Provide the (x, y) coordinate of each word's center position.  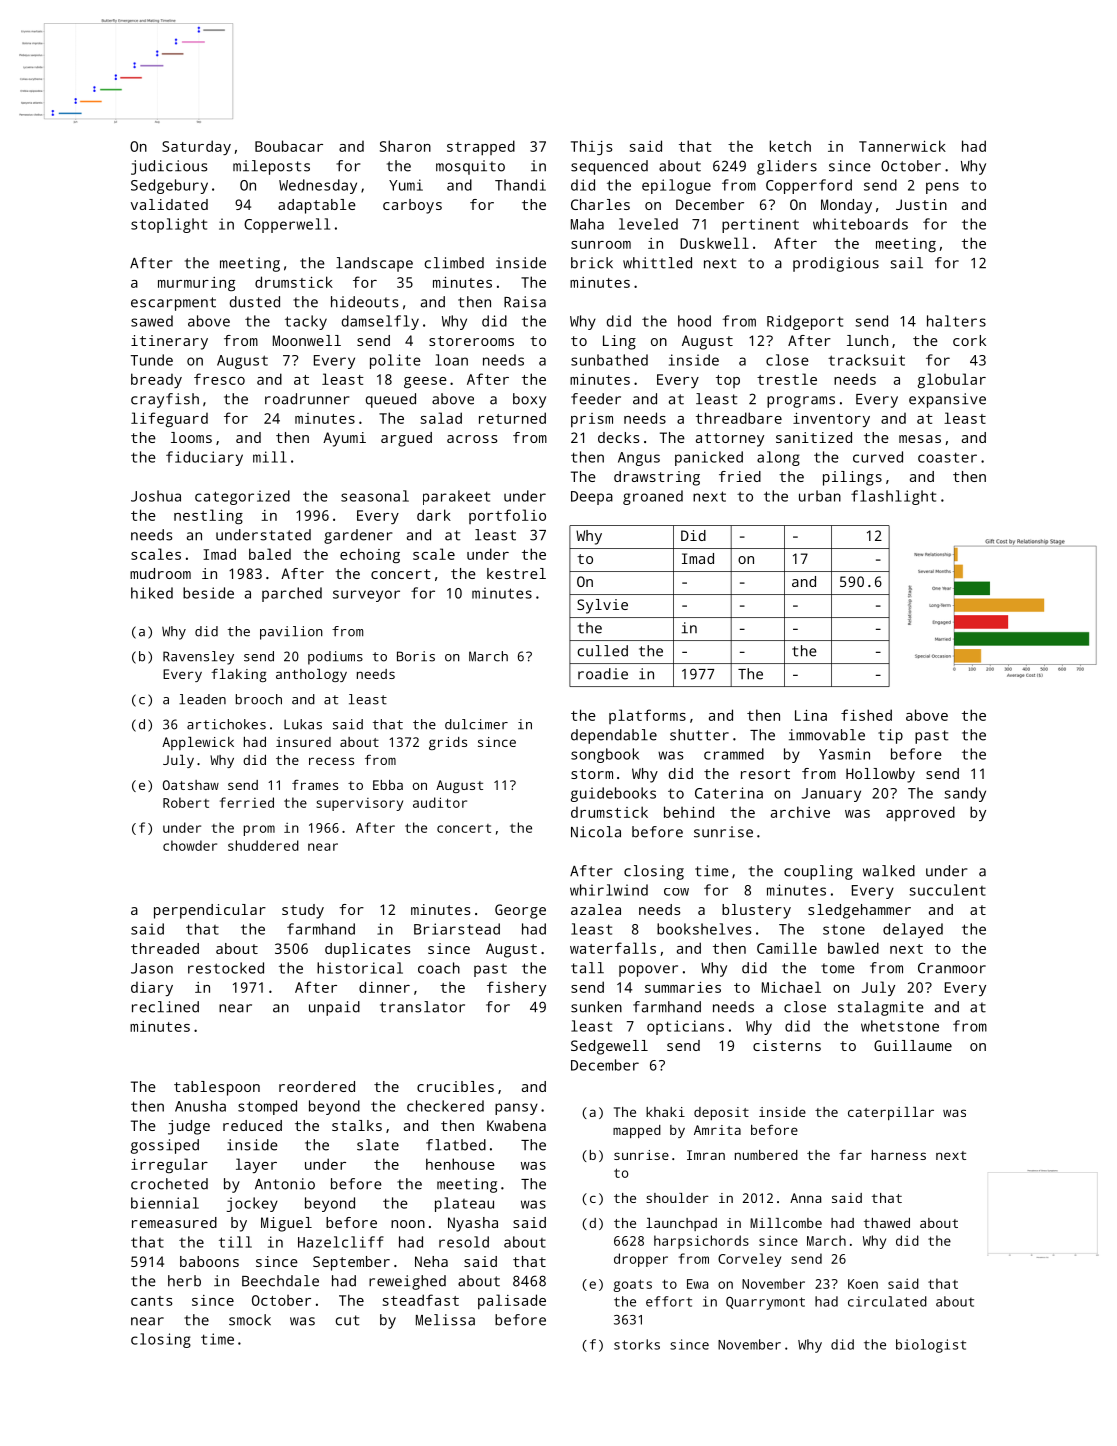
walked (889, 871)
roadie (603, 674)
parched (292, 594)
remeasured (174, 1222)
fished (866, 715)
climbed (454, 263)
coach (439, 968)
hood (694, 321)
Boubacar (289, 146)
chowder (190, 845)
